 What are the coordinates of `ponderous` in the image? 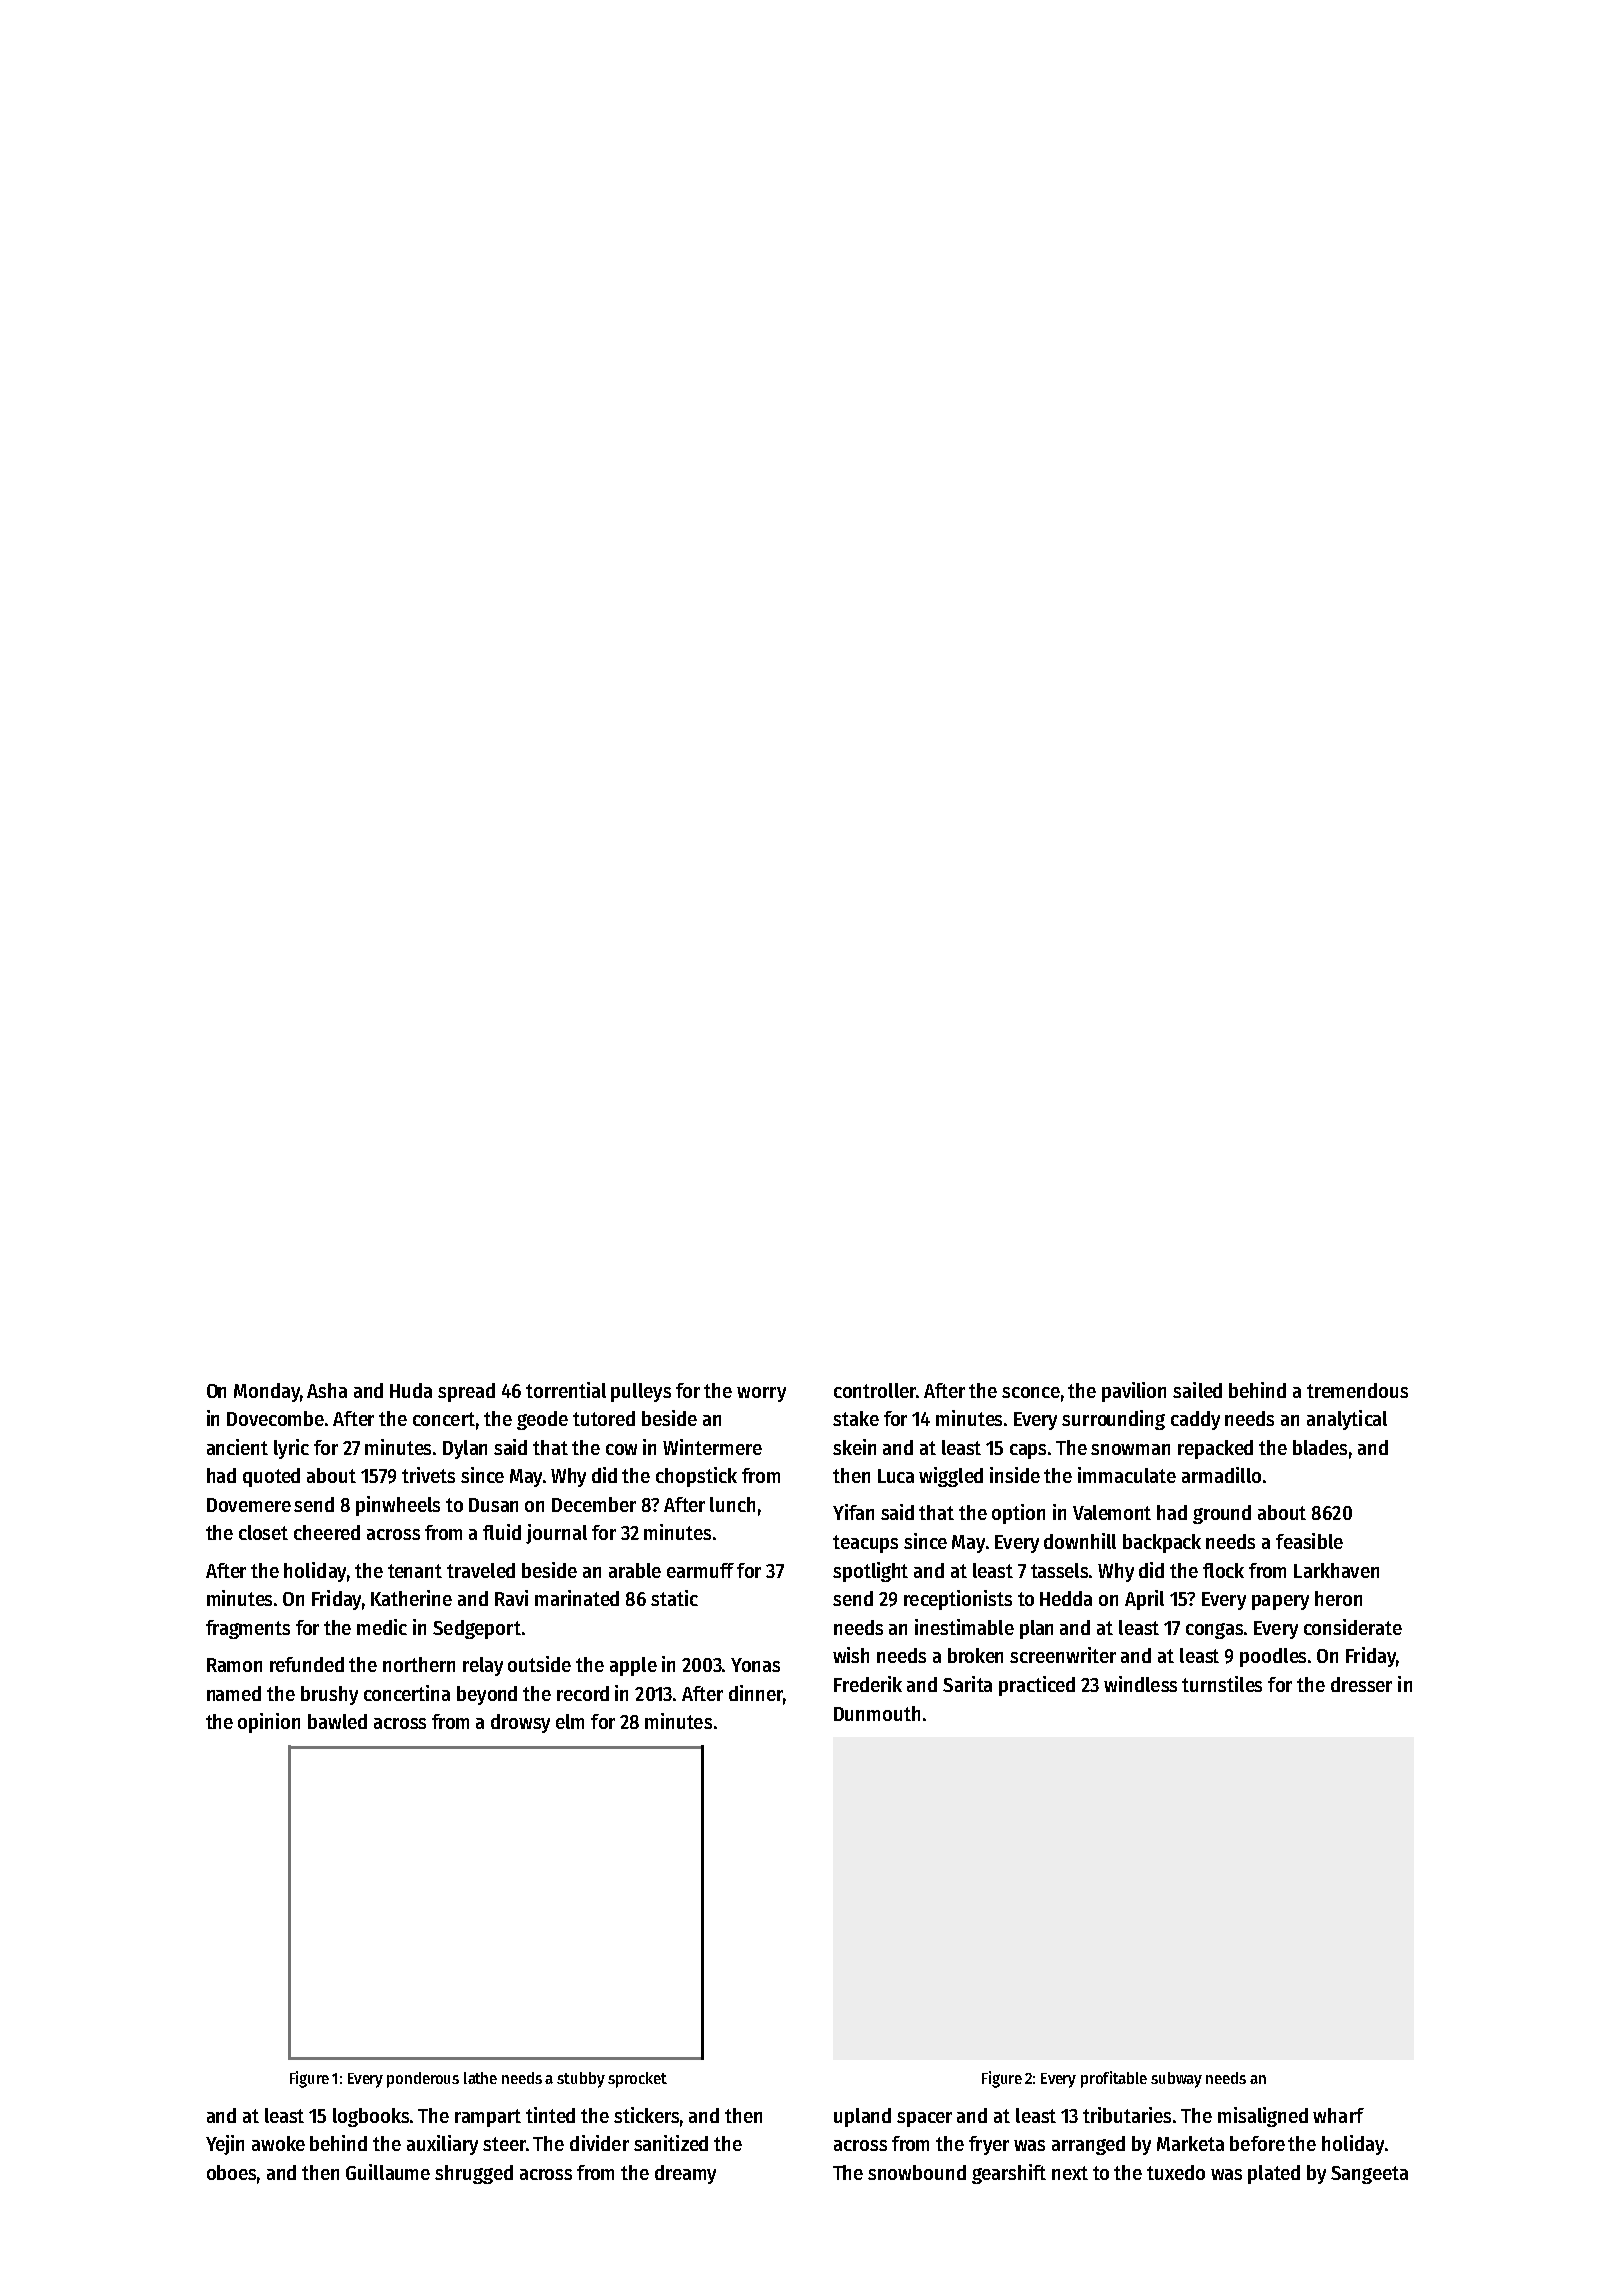 It's located at (423, 2080).
